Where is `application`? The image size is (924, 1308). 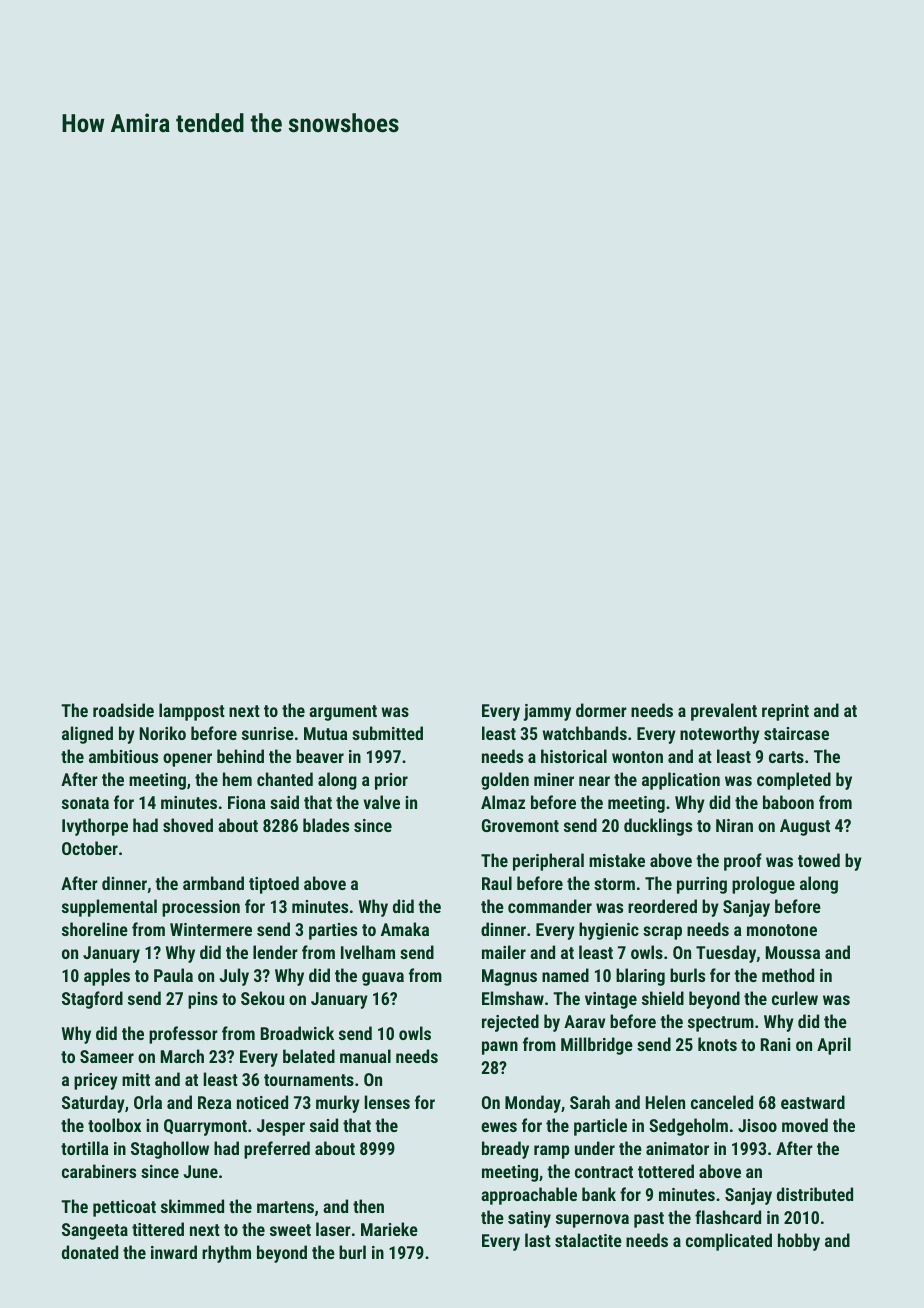 application is located at coordinates (681, 781).
